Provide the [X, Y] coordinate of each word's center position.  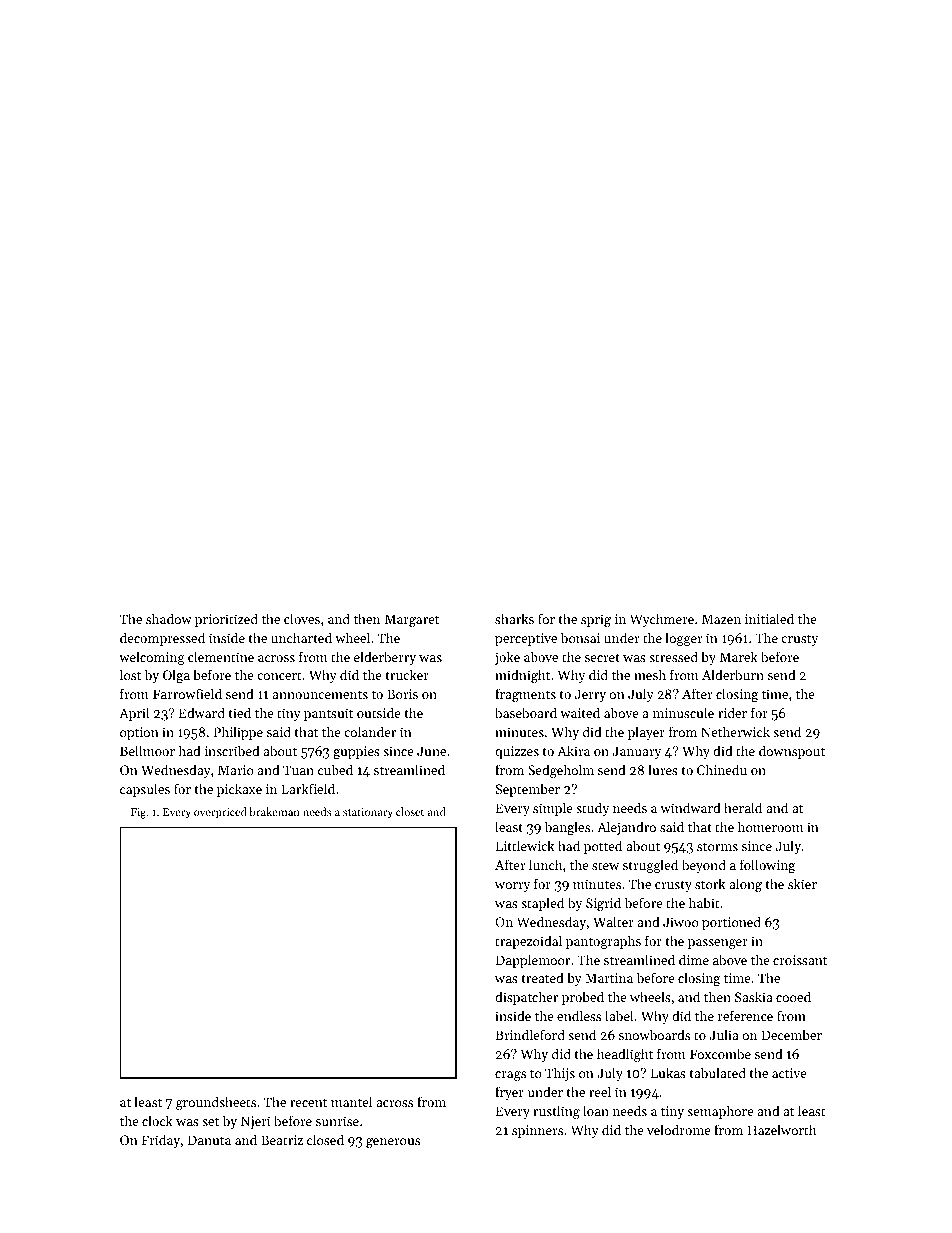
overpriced [220, 813]
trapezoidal [528, 942]
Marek [739, 656]
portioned [731, 923]
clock [157, 1120]
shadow [169, 618]
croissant [800, 960]
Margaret [412, 620]
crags [510, 1076]
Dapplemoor [533, 961]
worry [512, 887]
